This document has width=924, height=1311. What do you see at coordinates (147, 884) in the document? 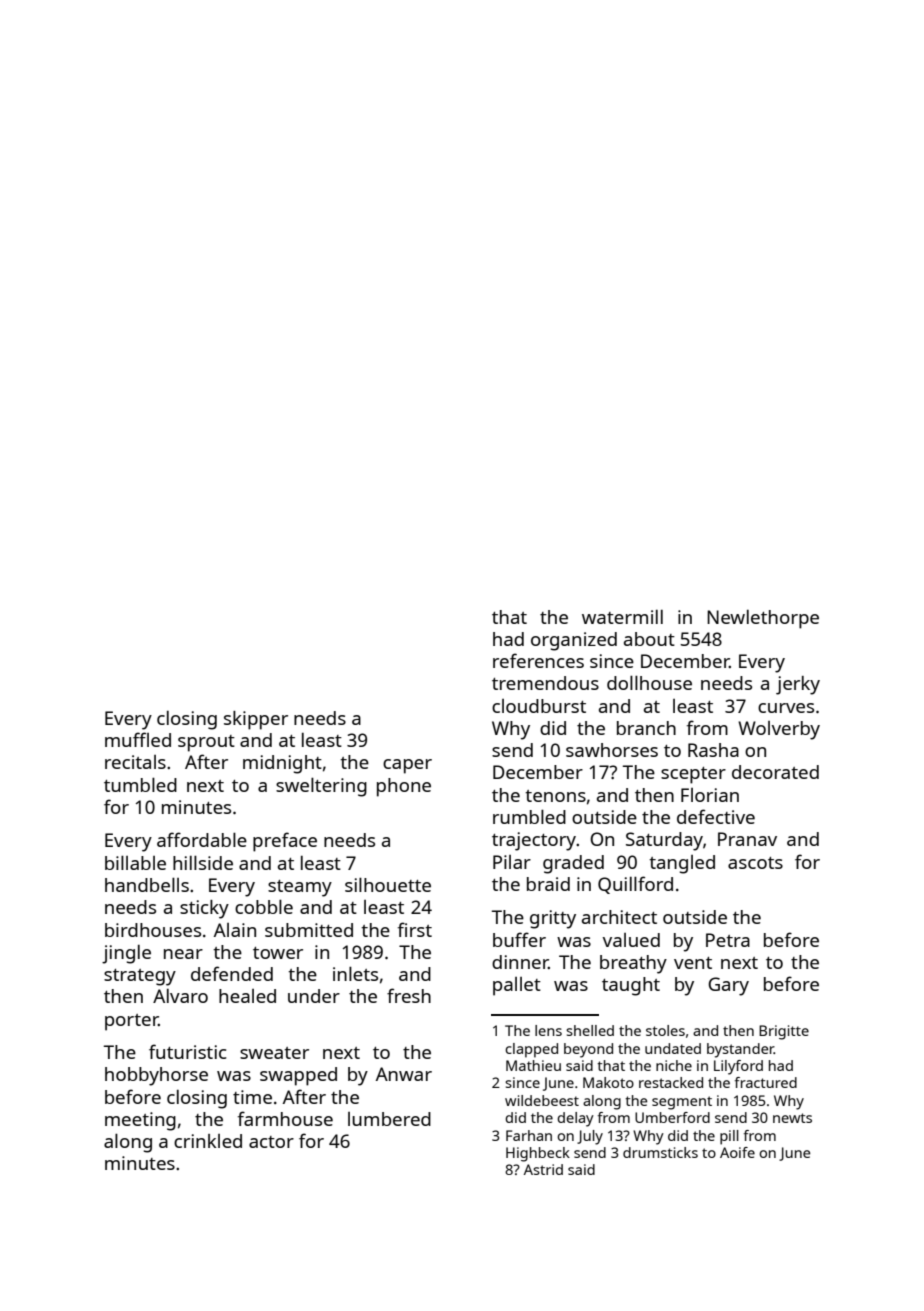
I see `handbells` at bounding box center [147, 884].
